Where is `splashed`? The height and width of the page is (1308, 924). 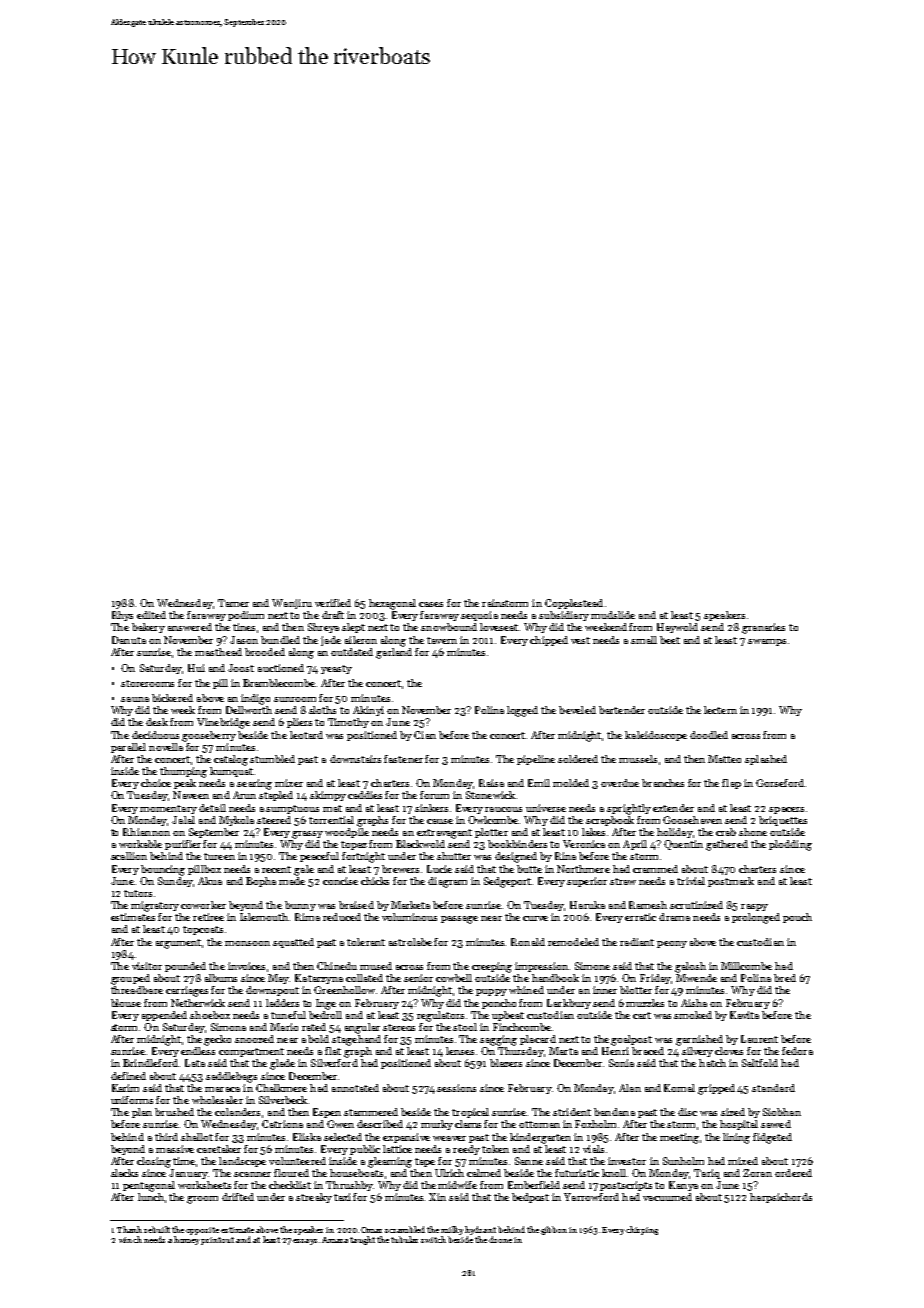
splashed is located at coordinates (766, 760).
